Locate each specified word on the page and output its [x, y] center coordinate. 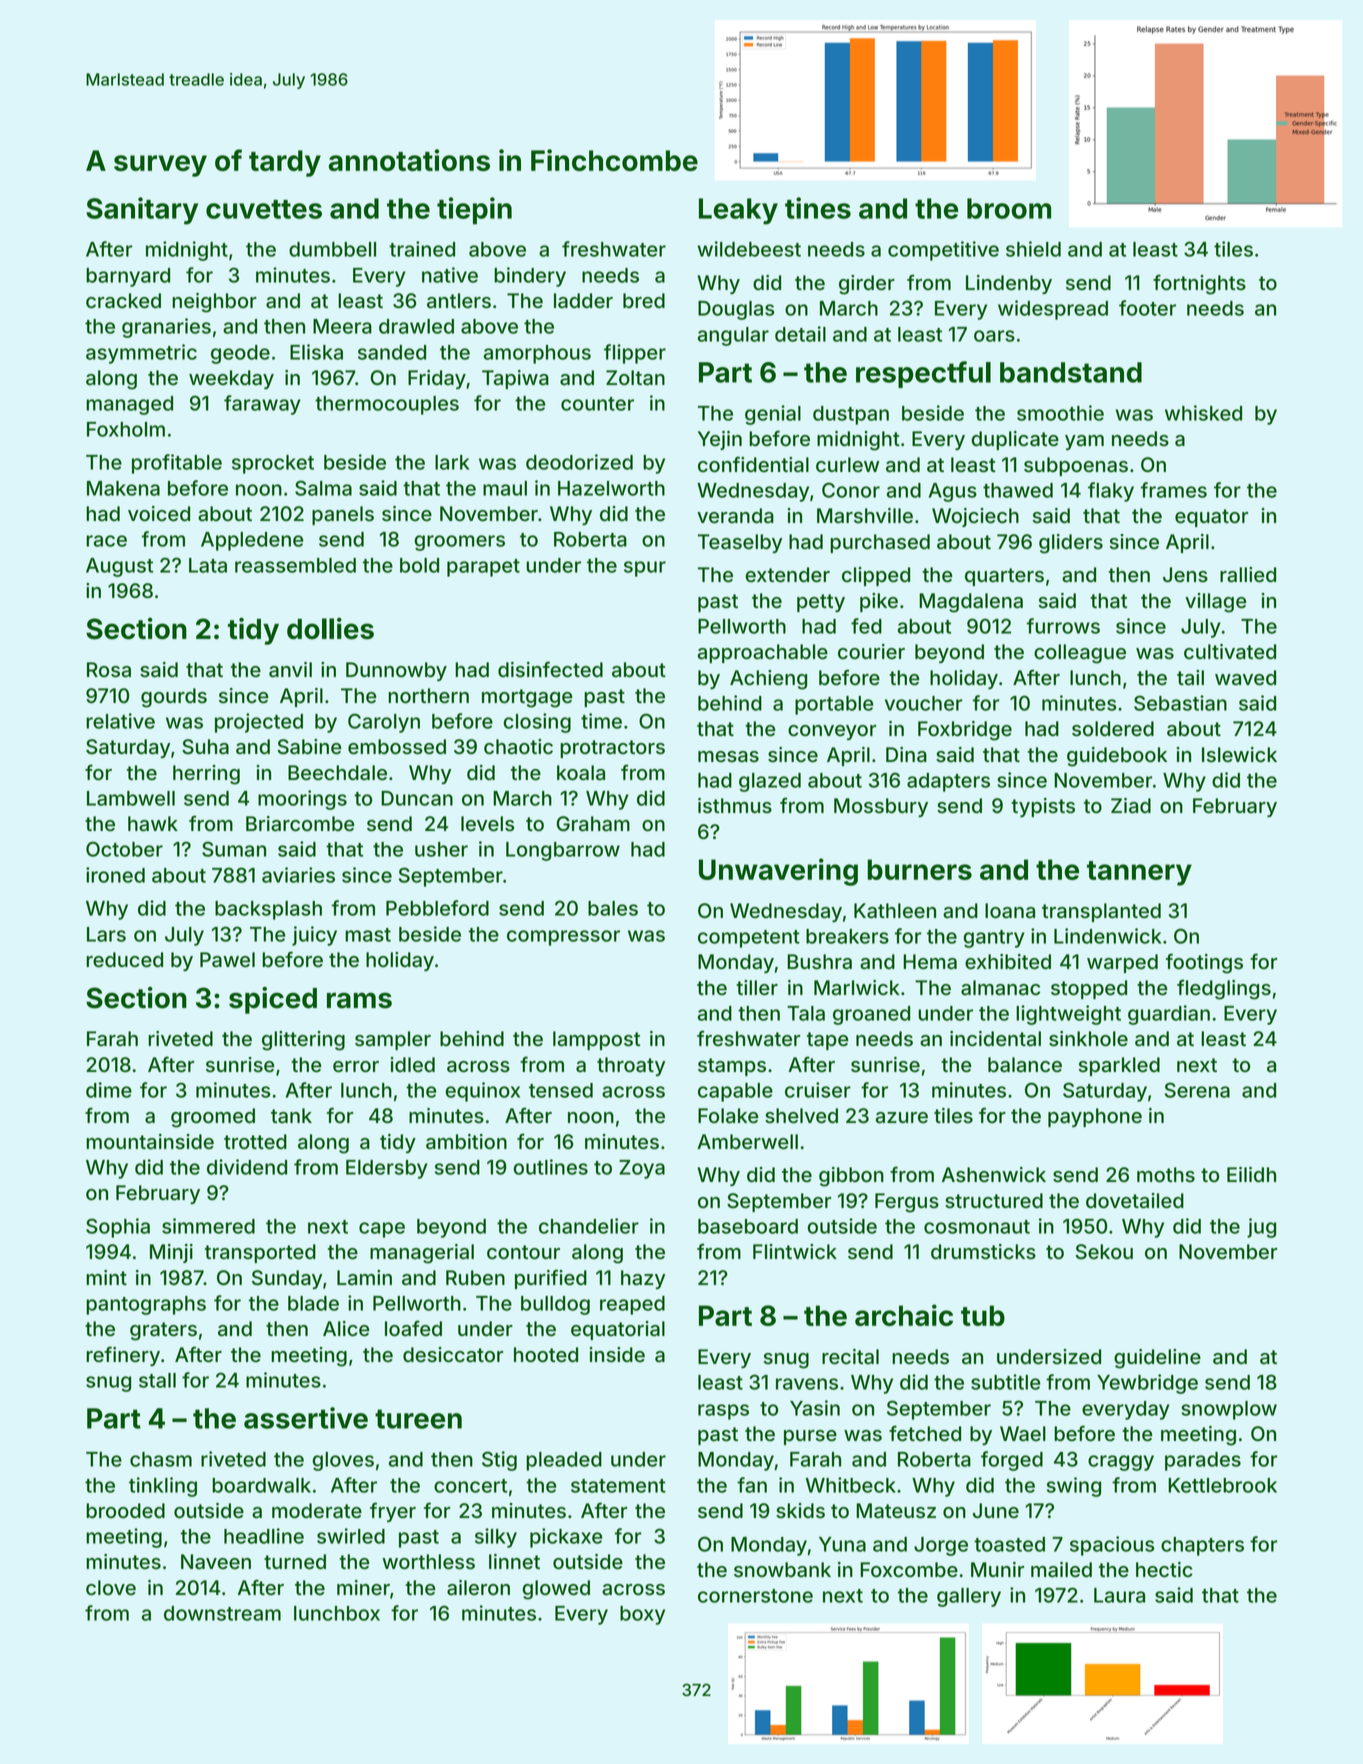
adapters [948, 782]
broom [1009, 208]
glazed [770, 782]
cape [382, 1230]
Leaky [738, 211]
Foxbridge [965, 731]
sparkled [1119, 1066]
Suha [205, 747]
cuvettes [264, 209]
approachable [763, 653]
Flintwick [795, 1252]
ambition [466, 1142]
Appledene [252, 541]
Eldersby [387, 1169]
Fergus [907, 1203]
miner [363, 1587]
